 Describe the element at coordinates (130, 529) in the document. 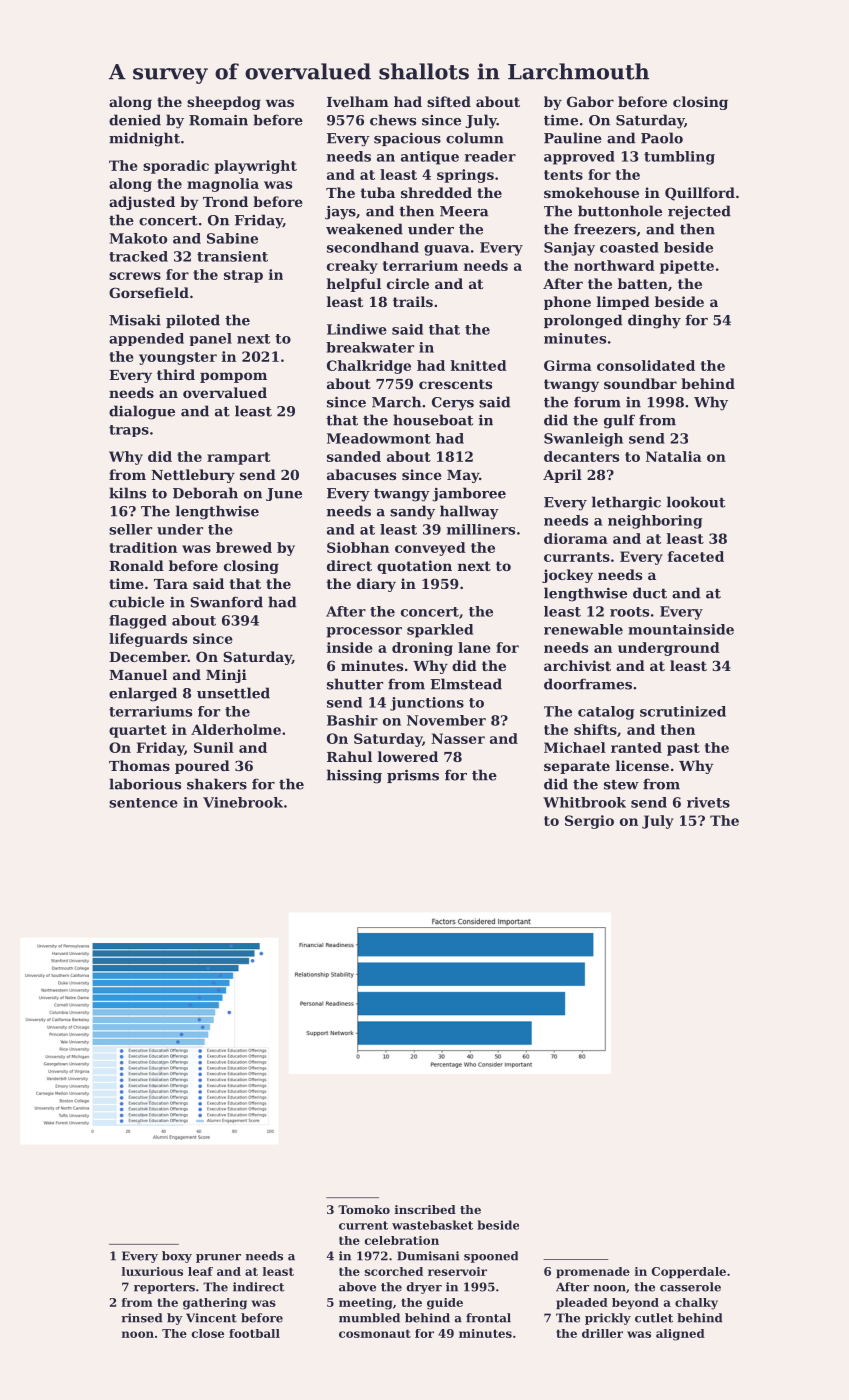

I see `seller` at that location.
